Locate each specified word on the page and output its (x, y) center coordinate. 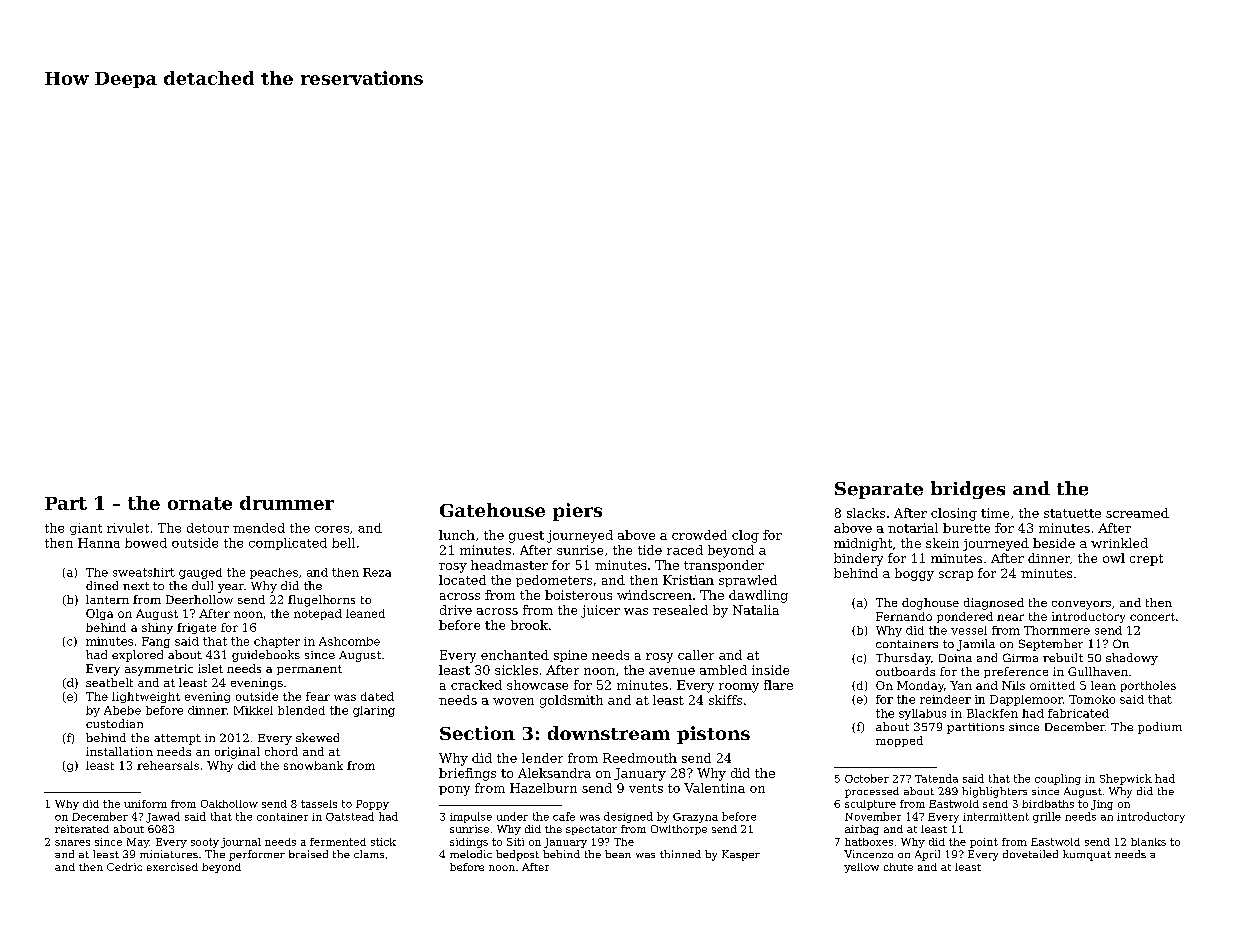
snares (72, 843)
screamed (1137, 513)
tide (650, 550)
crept (1146, 560)
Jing (1102, 805)
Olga (99, 614)
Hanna (99, 543)
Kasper (741, 855)
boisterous (578, 595)
